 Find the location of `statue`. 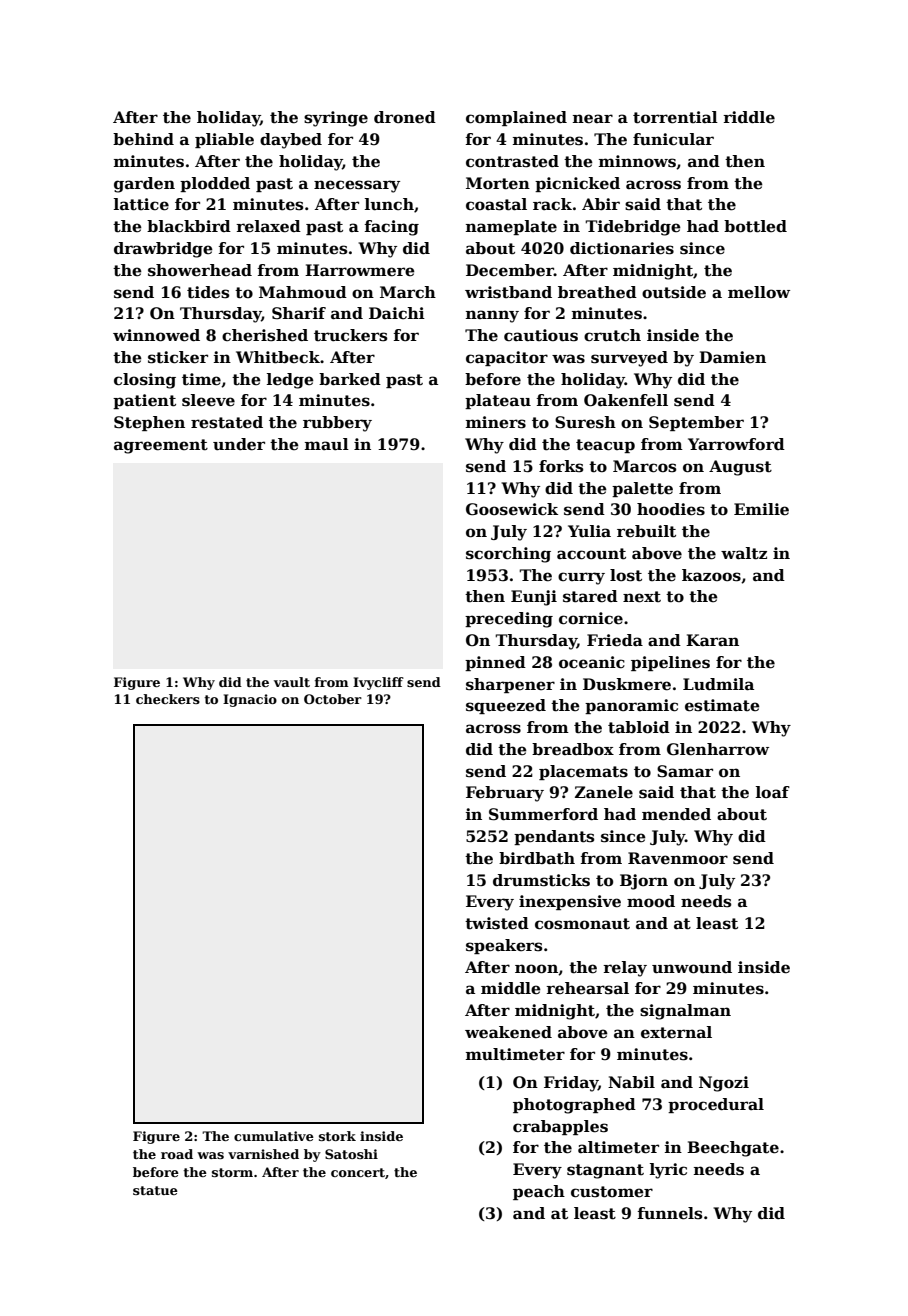

statue is located at coordinates (155, 1190).
